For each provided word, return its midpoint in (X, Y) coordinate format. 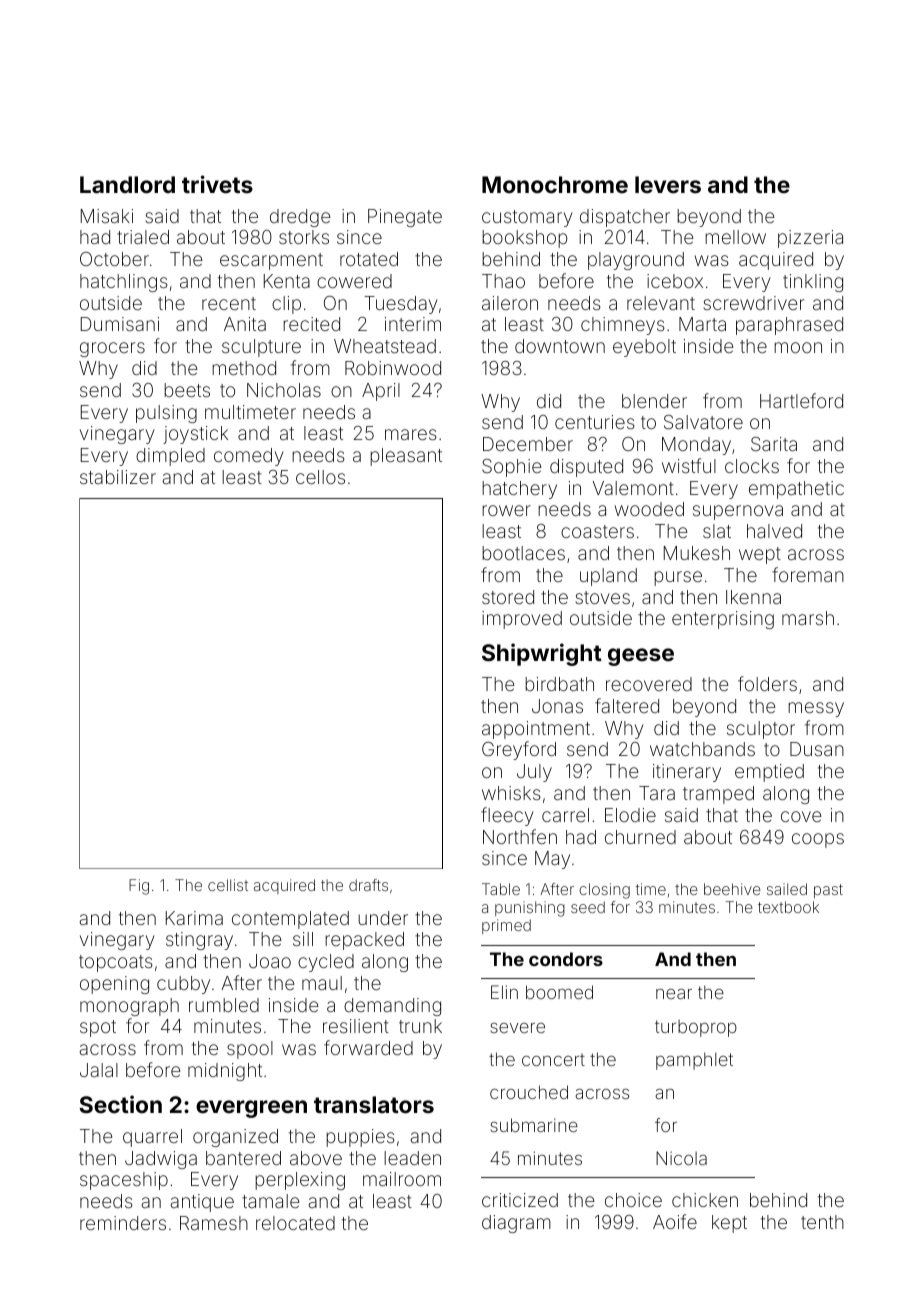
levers (668, 184)
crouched (529, 1092)
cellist (228, 885)
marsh (808, 618)
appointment (536, 730)
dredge (300, 218)
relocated (295, 1223)
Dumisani (120, 324)
